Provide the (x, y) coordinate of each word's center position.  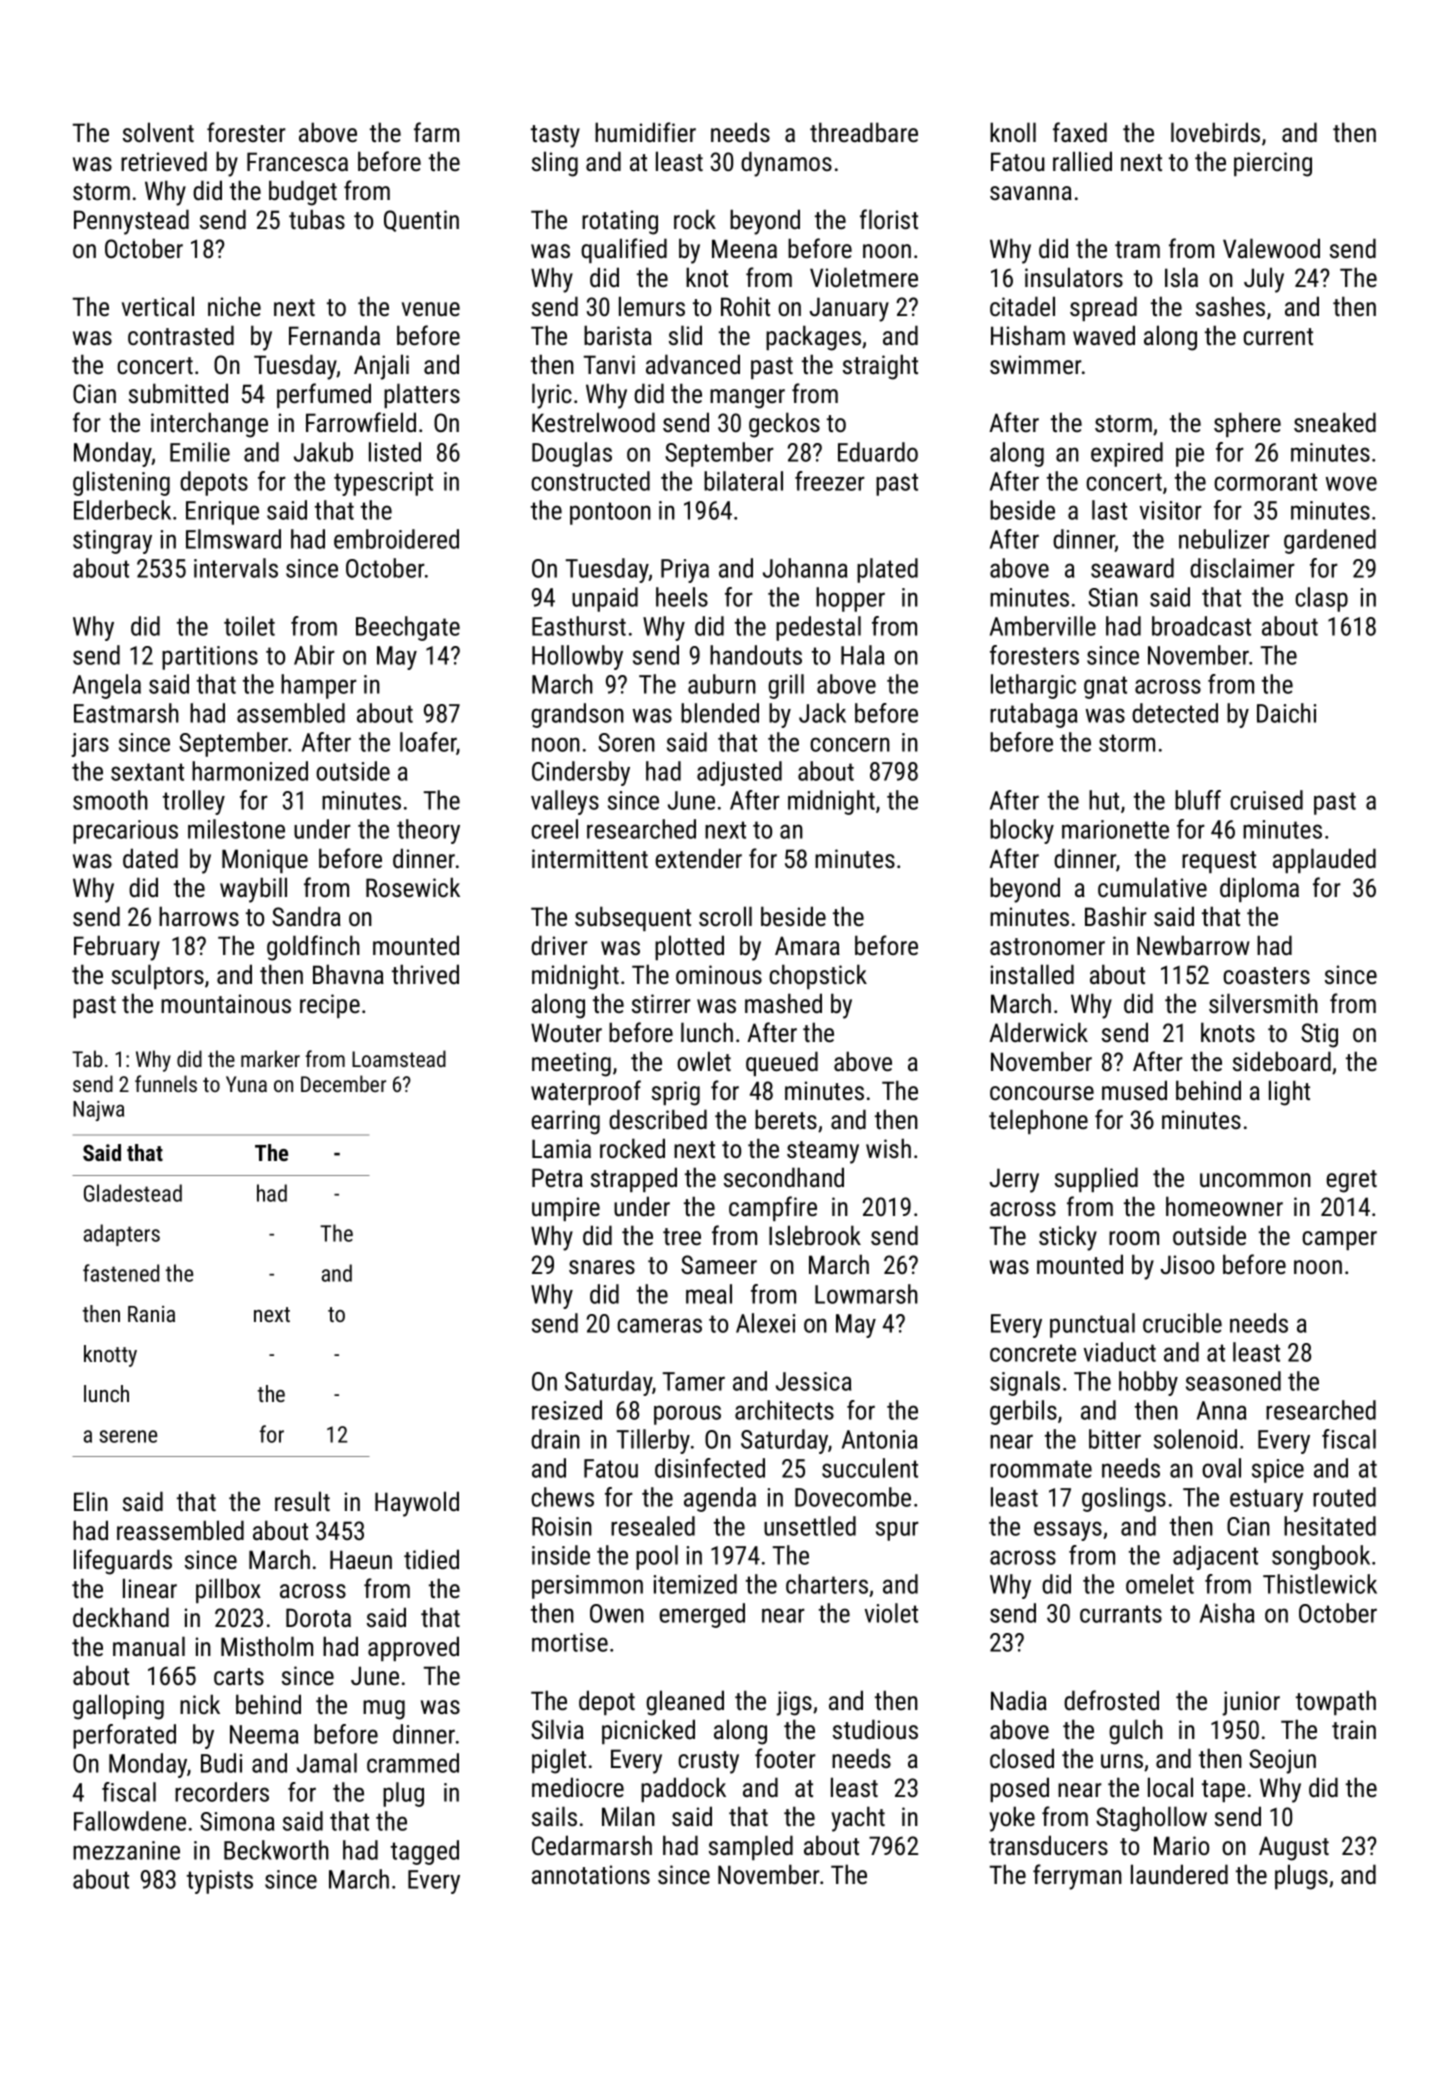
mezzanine (126, 1850)
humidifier (645, 132)
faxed (1080, 132)
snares (602, 1267)
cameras (659, 1325)
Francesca (297, 161)
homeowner (1224, 1206)
